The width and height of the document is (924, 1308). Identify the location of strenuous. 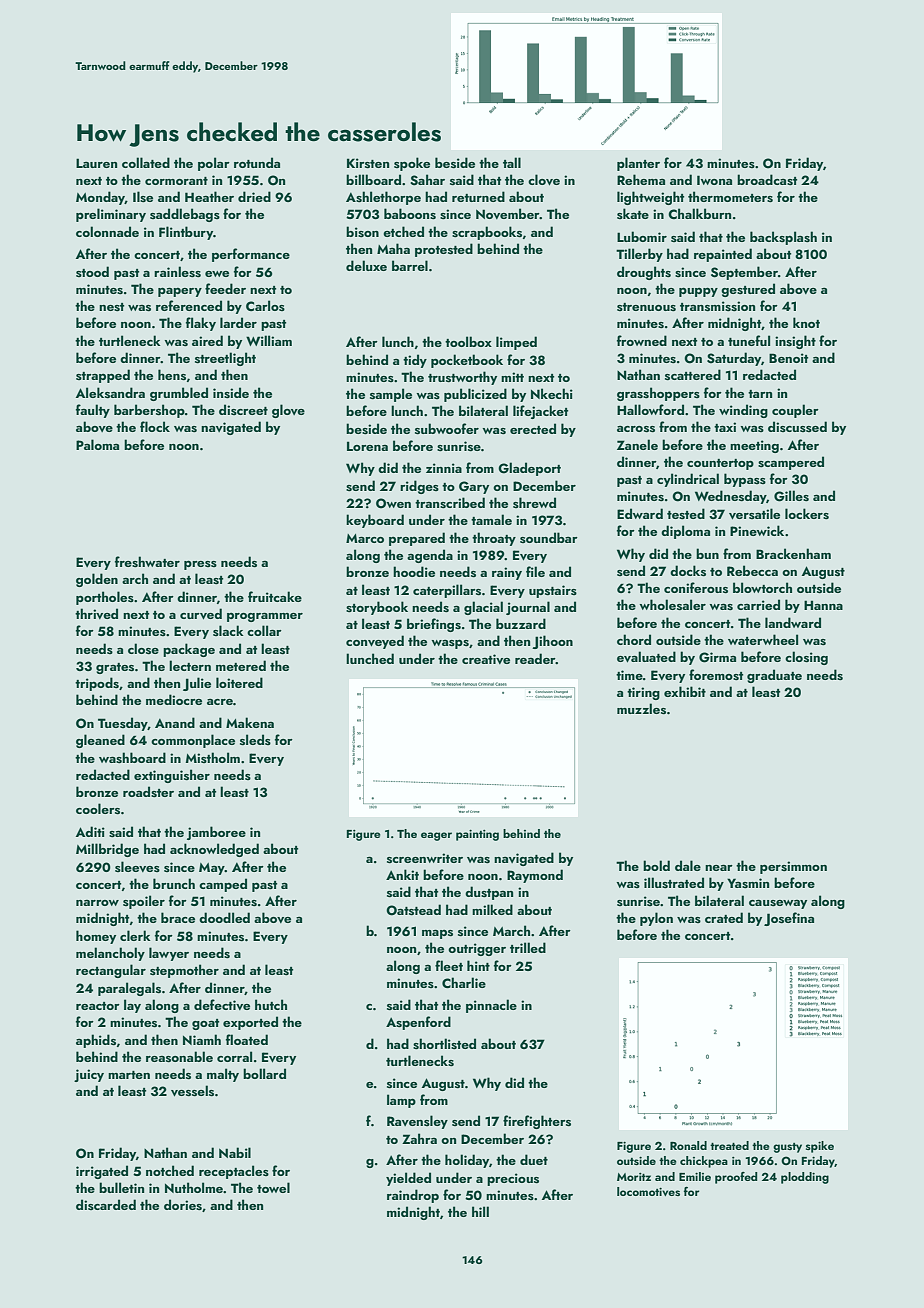
(646, 307).
